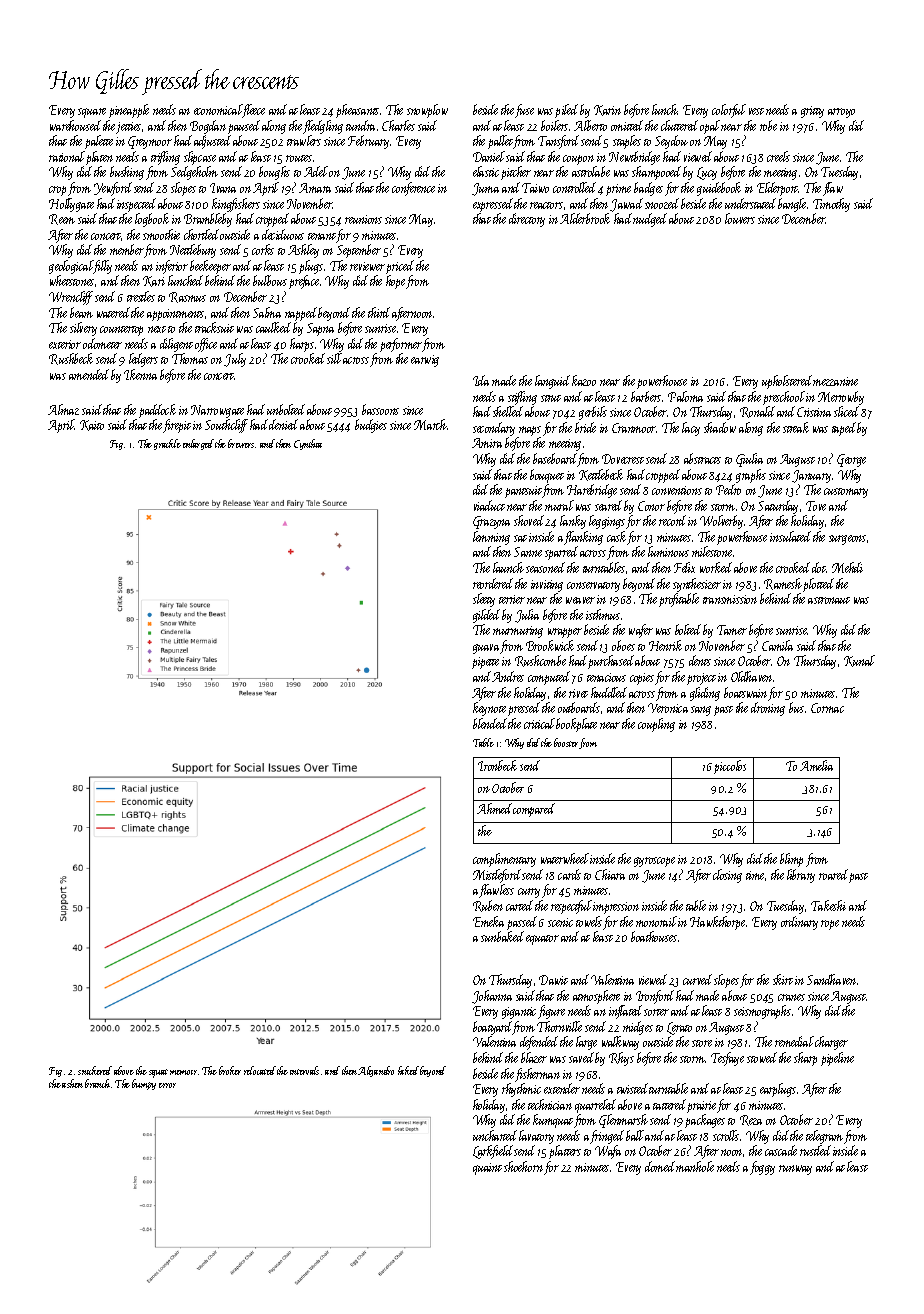 Image resolution: width=924 pixels, height=1314 pixels. Describe the element at coordinates (360, 125) in the screenshot. I see `tundra` at that location.
